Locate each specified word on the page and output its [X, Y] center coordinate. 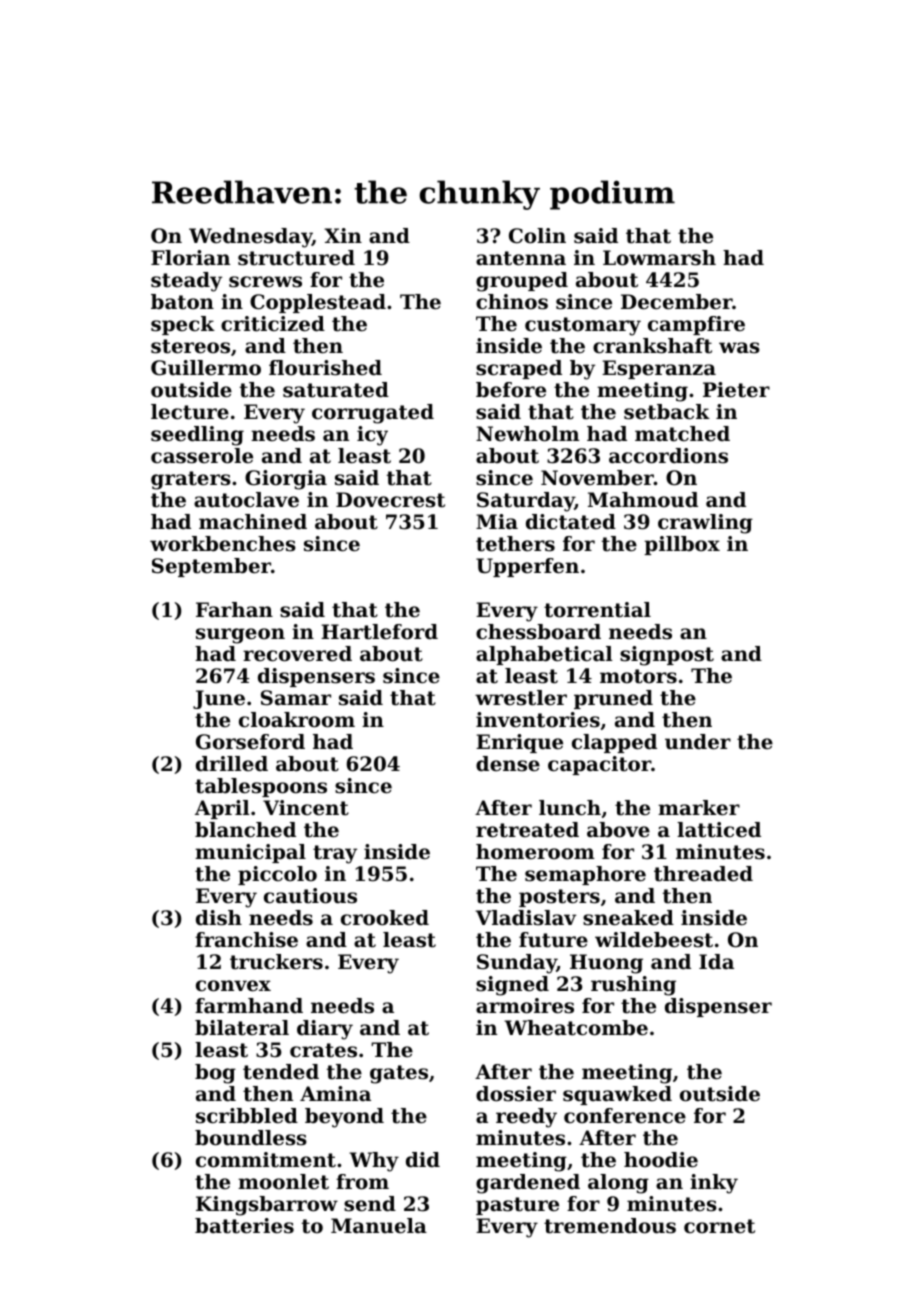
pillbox [682, 545]
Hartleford [379, 632]
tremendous [610, 1226]
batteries [244, 1226]
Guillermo [206, 368]
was [739, 348]
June [219, 699]
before [511, 390]
